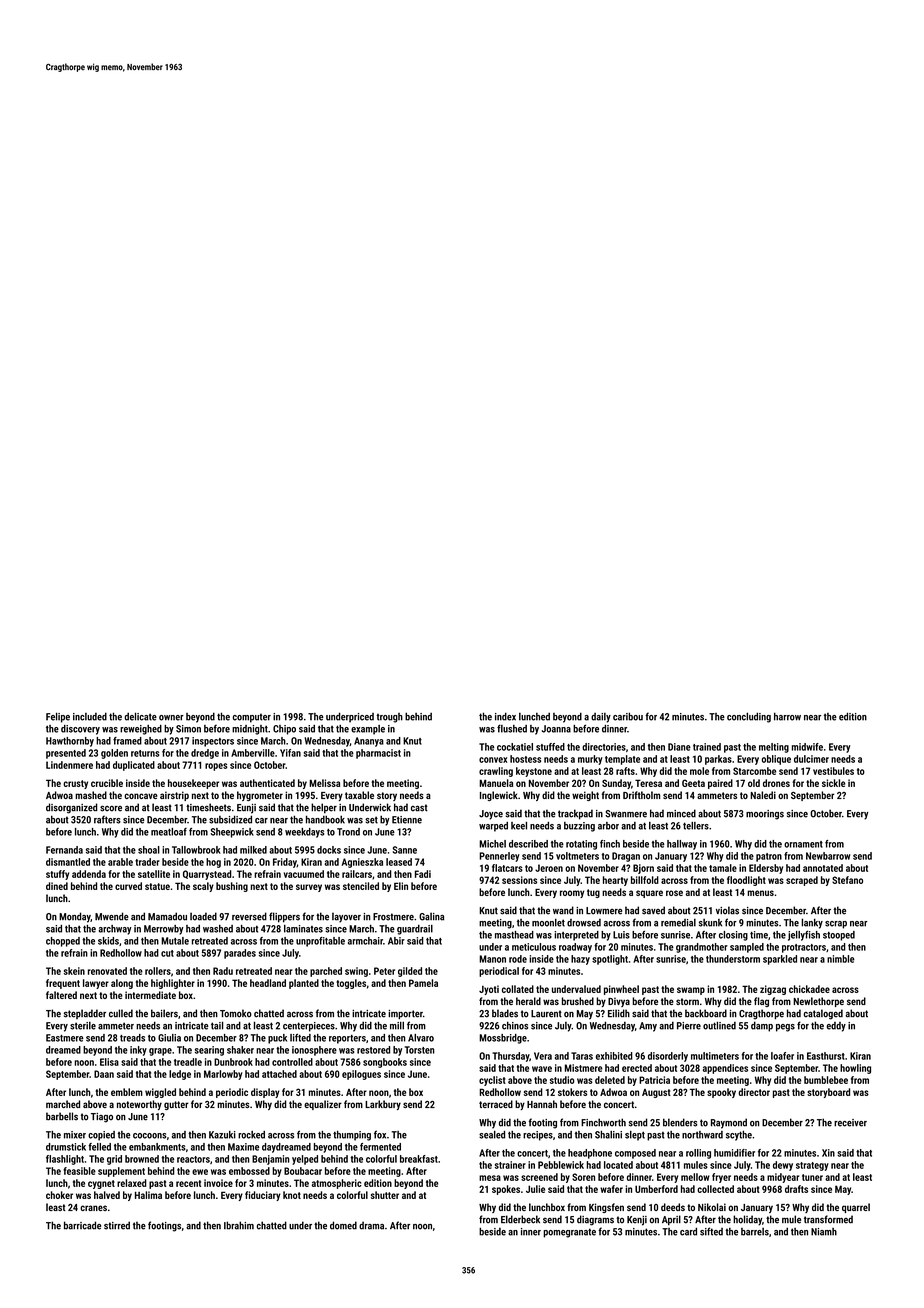 This document has height=1308, width=924. Describe the element at coordinates (188, 729) in the document. I see `Simon` at that location.
